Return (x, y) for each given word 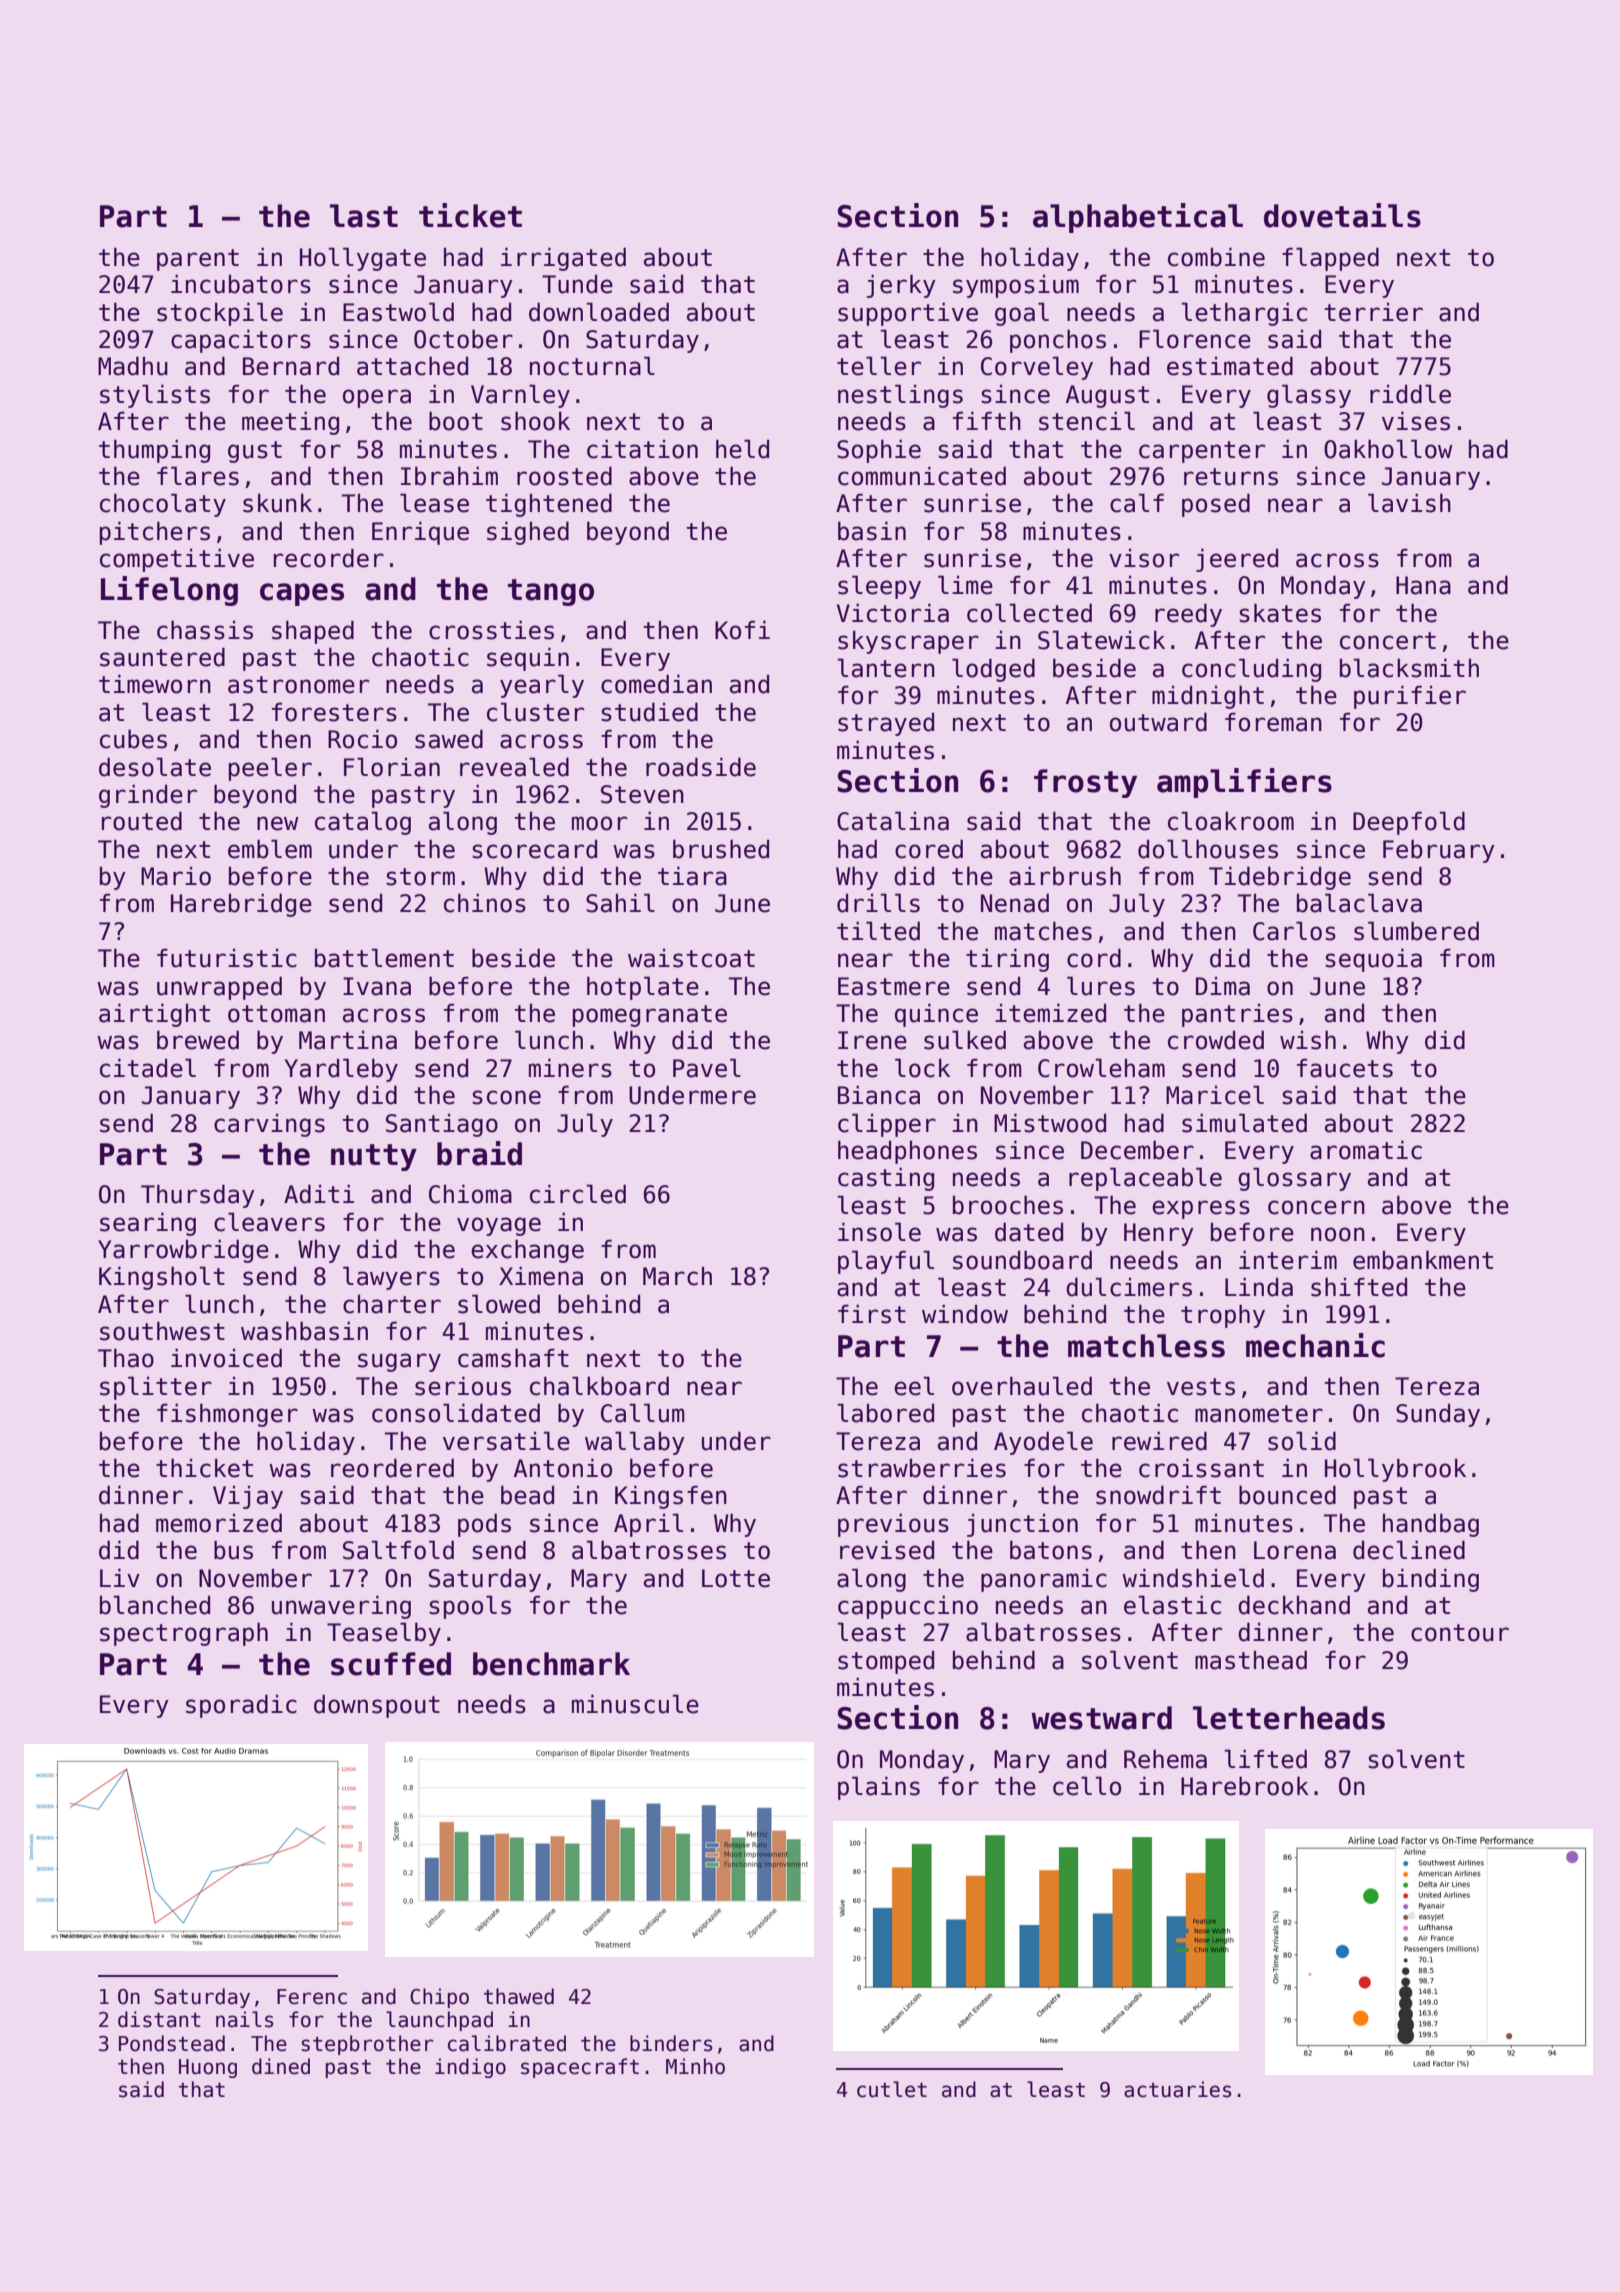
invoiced (226, 1358)
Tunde (577, 284)
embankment (1423, 1260)
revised (887, 1550)
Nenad (1015, 903)
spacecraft (580, 2068)
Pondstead (172, 2043)
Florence (1195, 339)
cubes (133, 739)
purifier (1410, 697)
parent (198, 260)
